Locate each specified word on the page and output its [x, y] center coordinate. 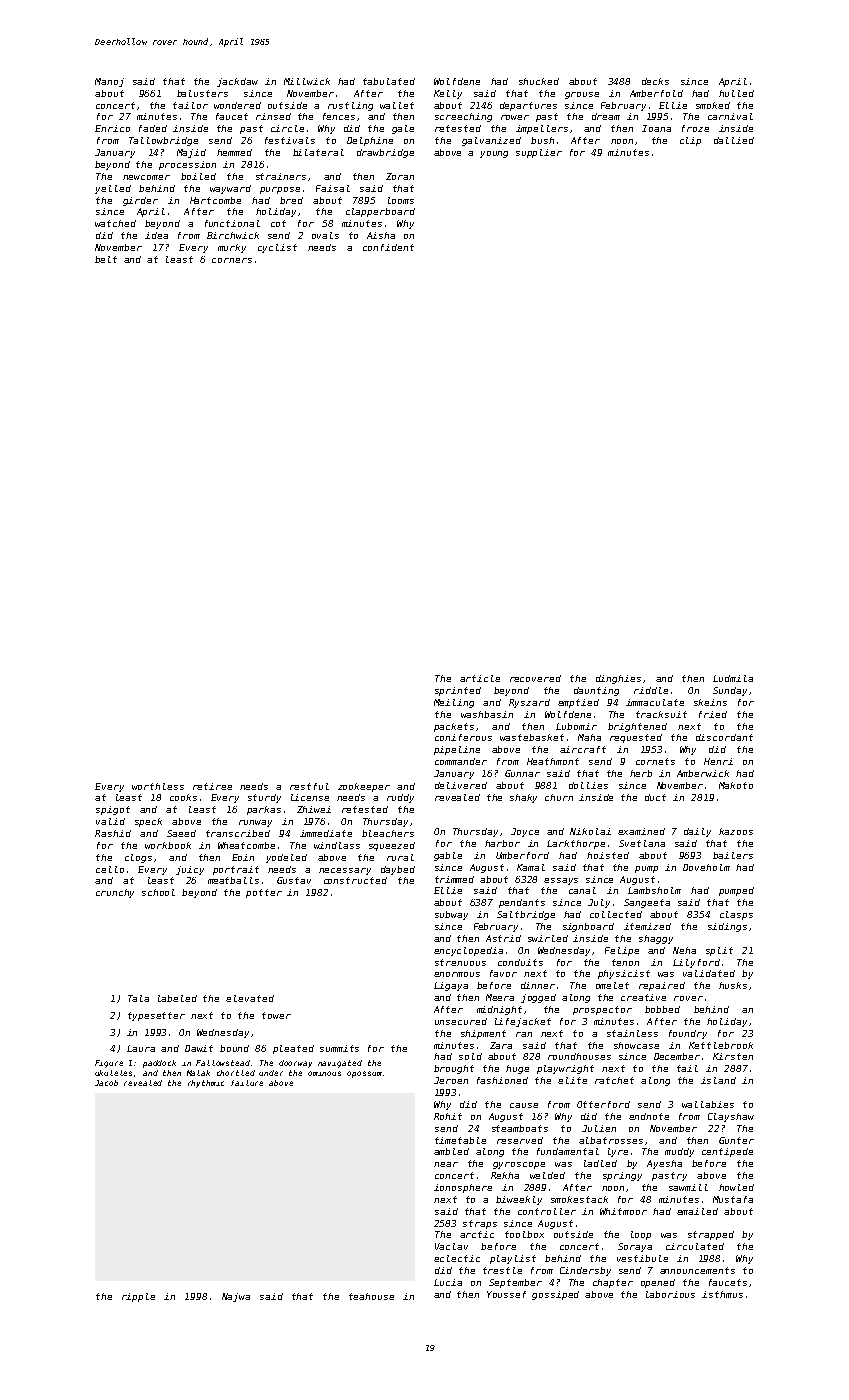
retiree [212, 786]
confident [388, 247]
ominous [324, 1073]
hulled [736, 93]
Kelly [448, 94]
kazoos [736, 831]
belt [106, 259]
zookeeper [364, 787]
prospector [602, 1010]
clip [690, 141]
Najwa [236, 1297]
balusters [202, 93]
